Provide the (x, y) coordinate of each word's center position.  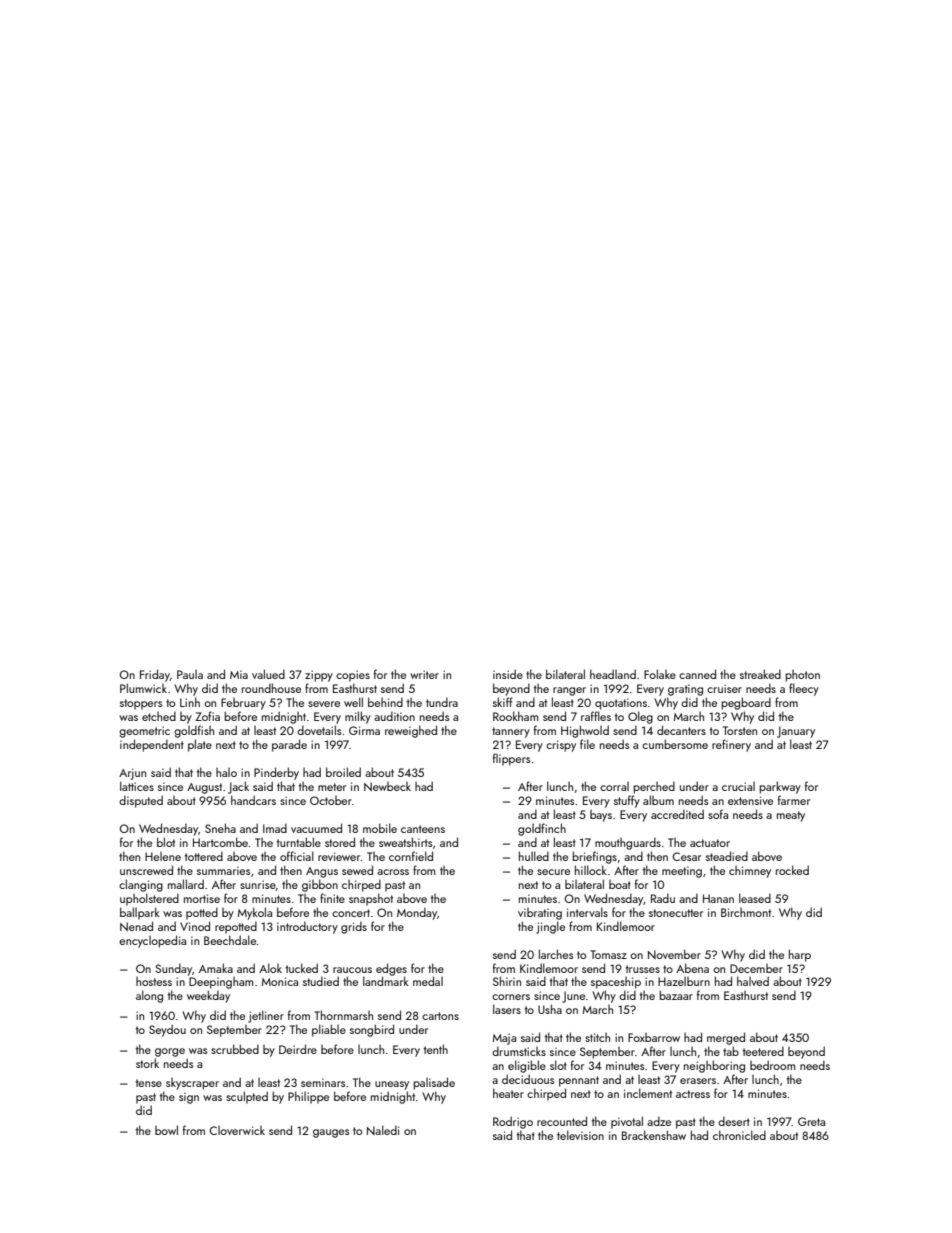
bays (601, 816)
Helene (163, 856)
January (796, 732)
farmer (794, 800)
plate (200, 745)
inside (508, 674)
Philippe (308, 1097)
